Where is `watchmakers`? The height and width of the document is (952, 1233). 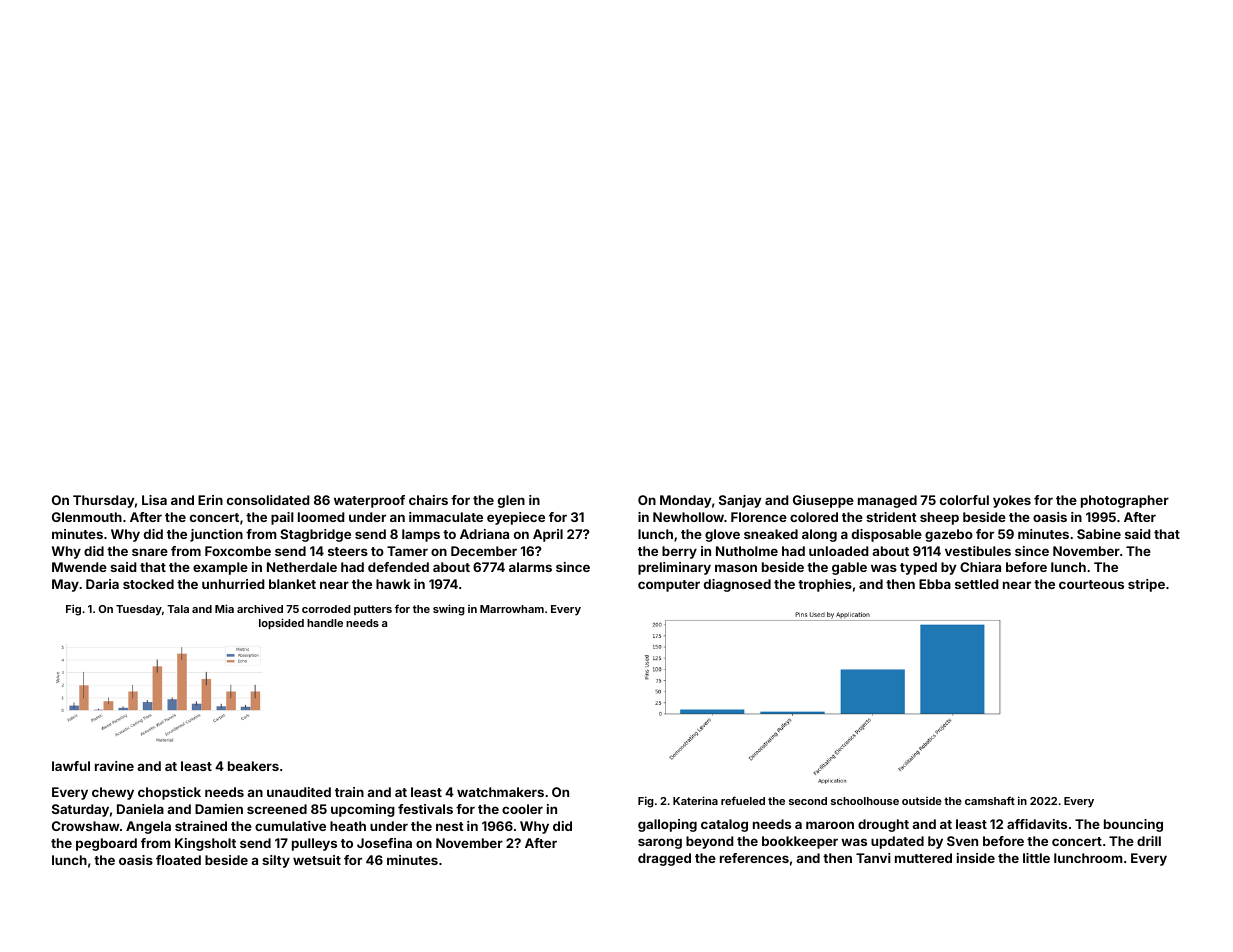
watchmakers is located at coordinates (500, 792).
